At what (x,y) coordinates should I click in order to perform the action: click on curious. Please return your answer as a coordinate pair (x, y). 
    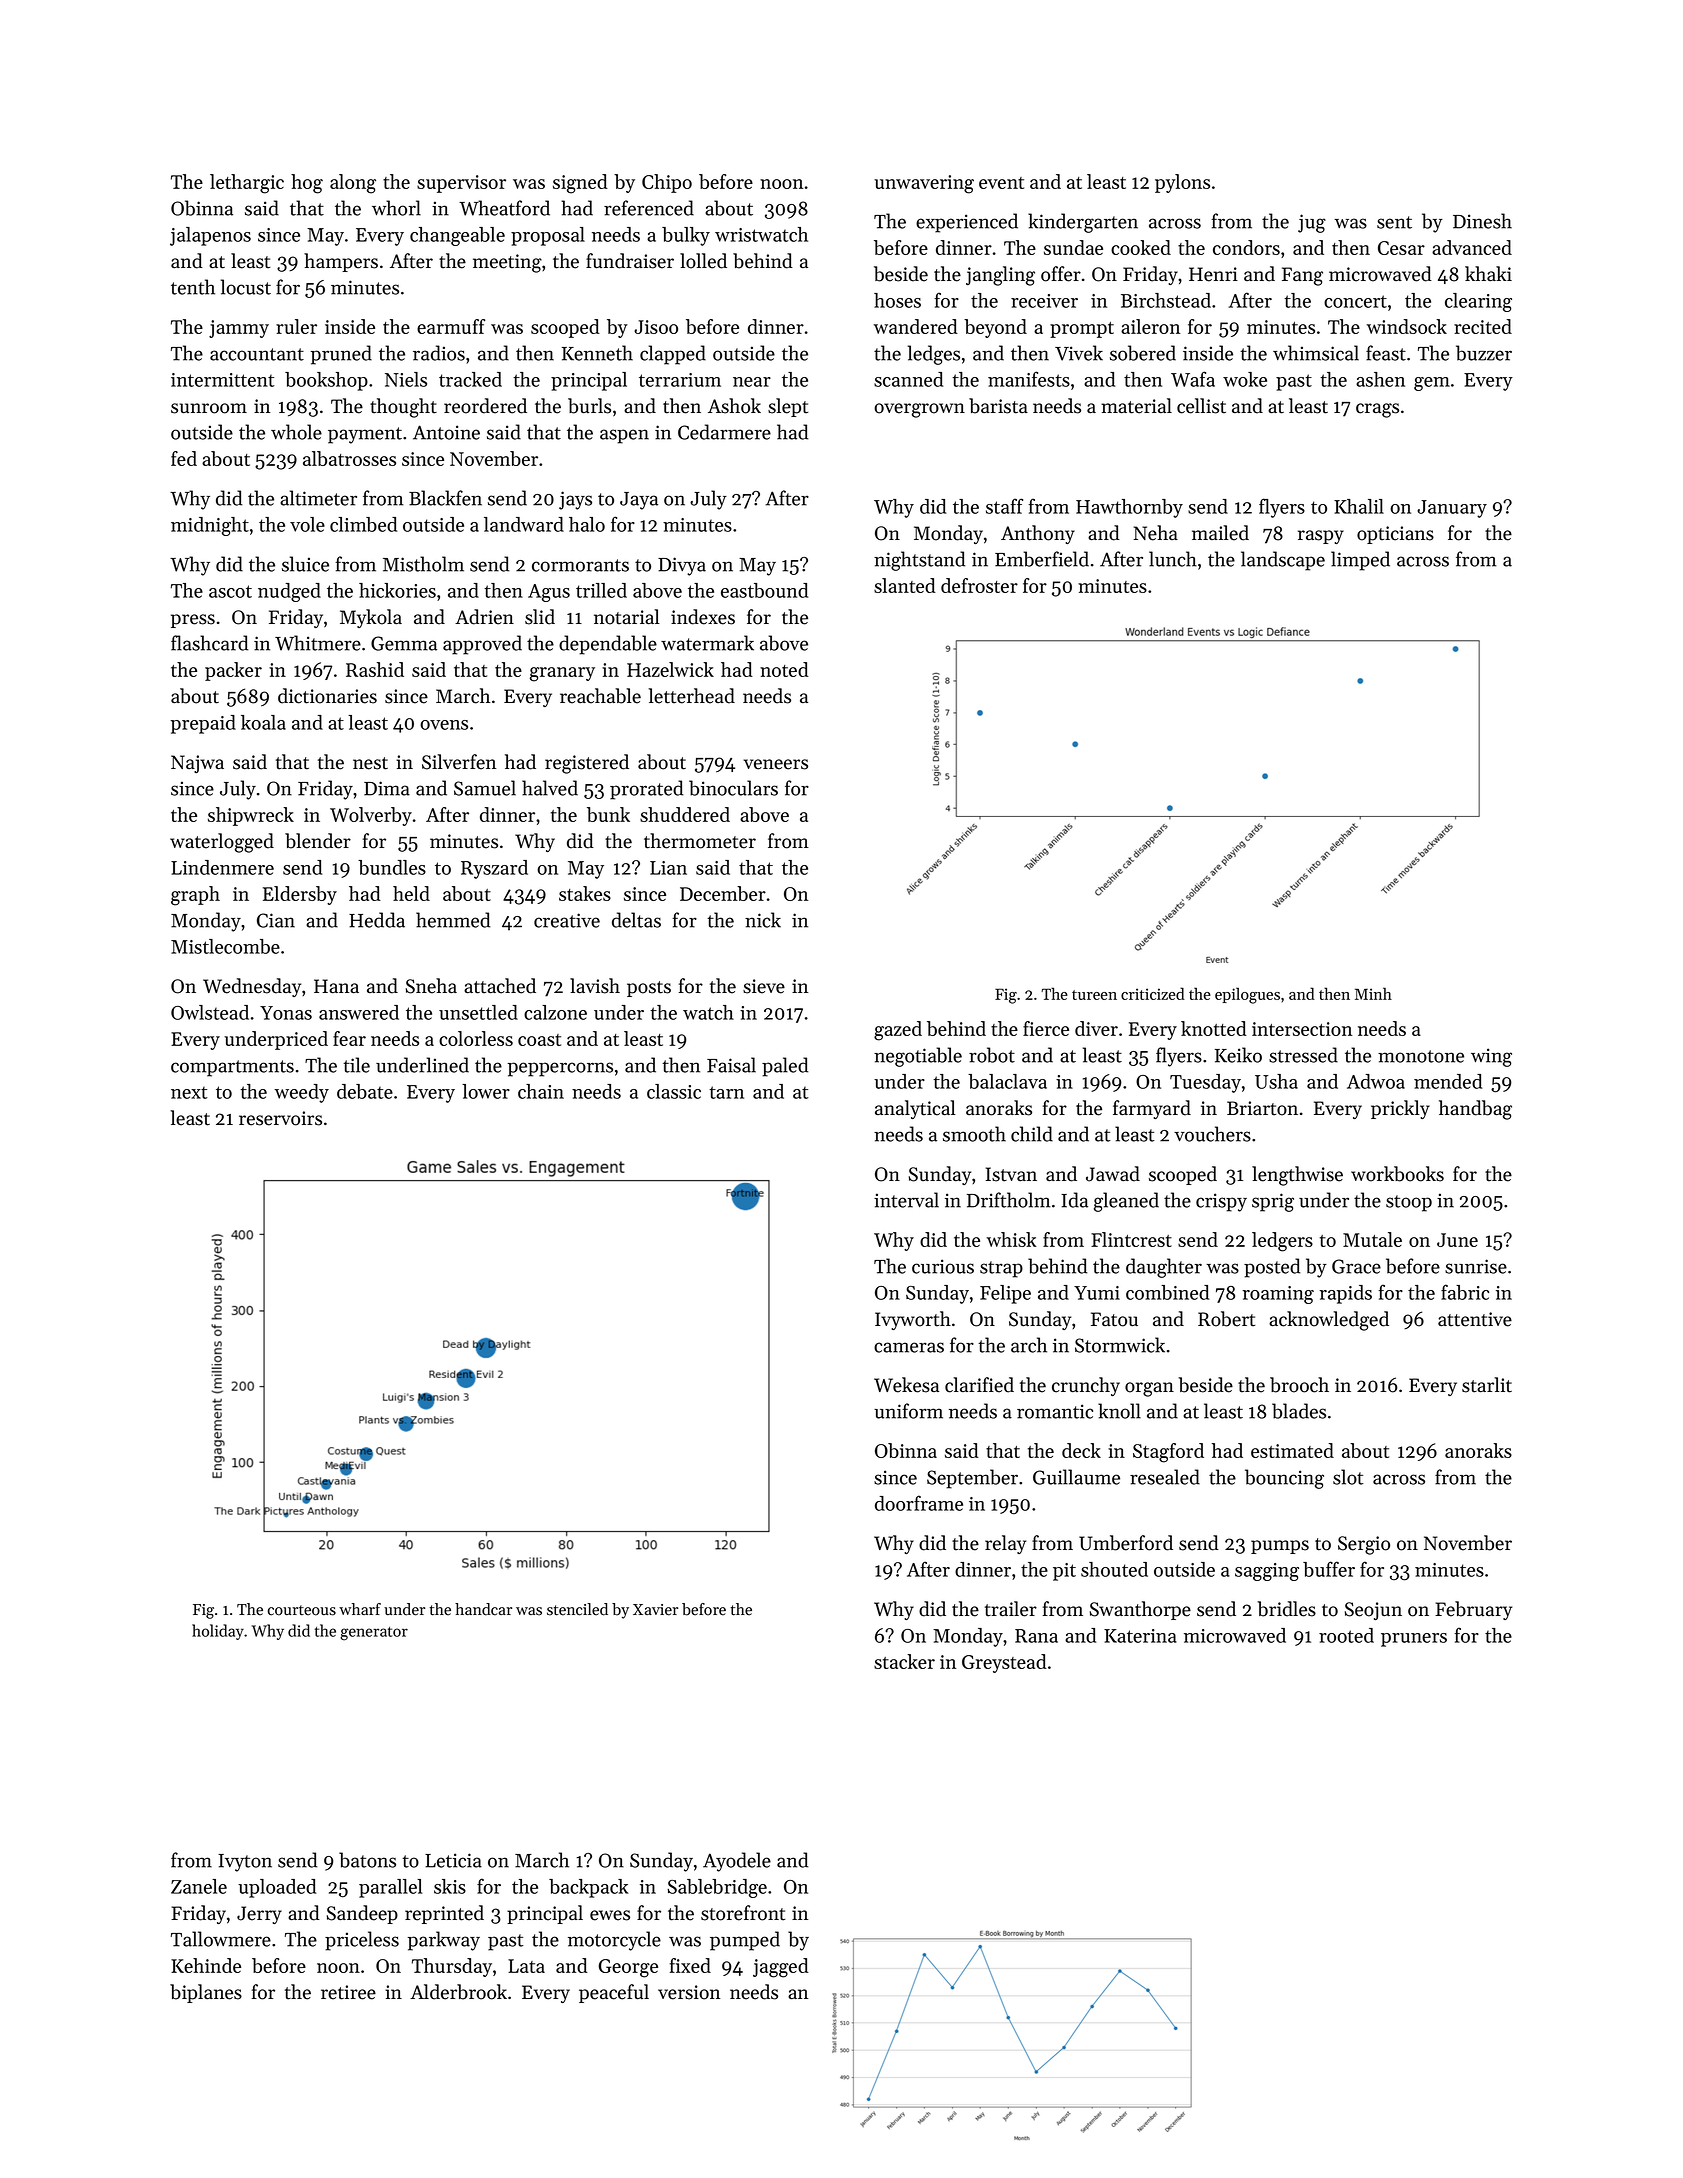
    Looking at the image, I should click on (943, 1266).
